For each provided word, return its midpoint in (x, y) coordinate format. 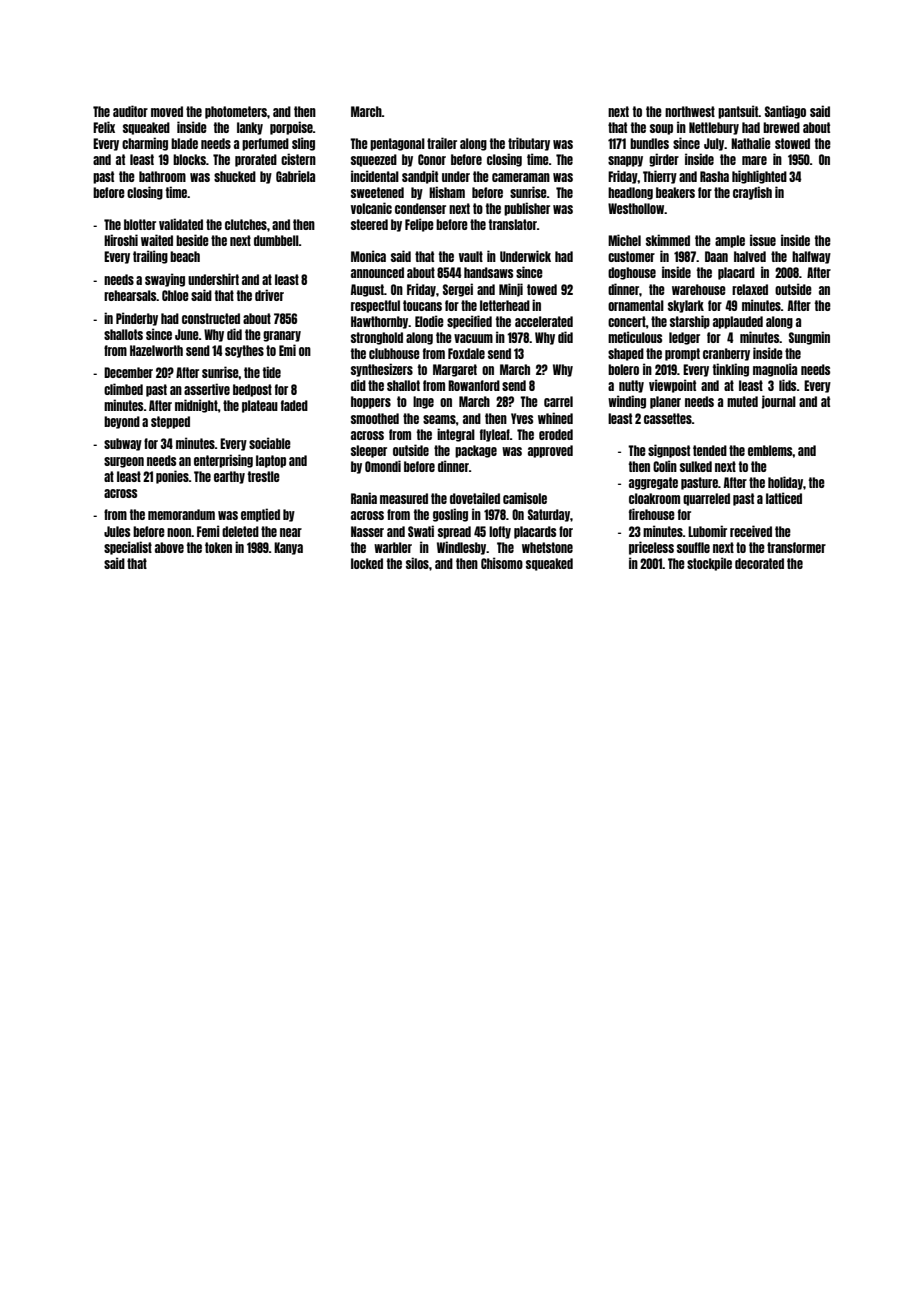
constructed (211, 318)
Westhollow (636, 208)
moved (167, 111)
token (218, 547)
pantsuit (738, 112)
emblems (770, 450)
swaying (165, 280)
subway (123, 444)
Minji (511, 290)
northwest (690, 111)
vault (471, 256)
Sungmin (809, 338)
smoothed (375, 418)
